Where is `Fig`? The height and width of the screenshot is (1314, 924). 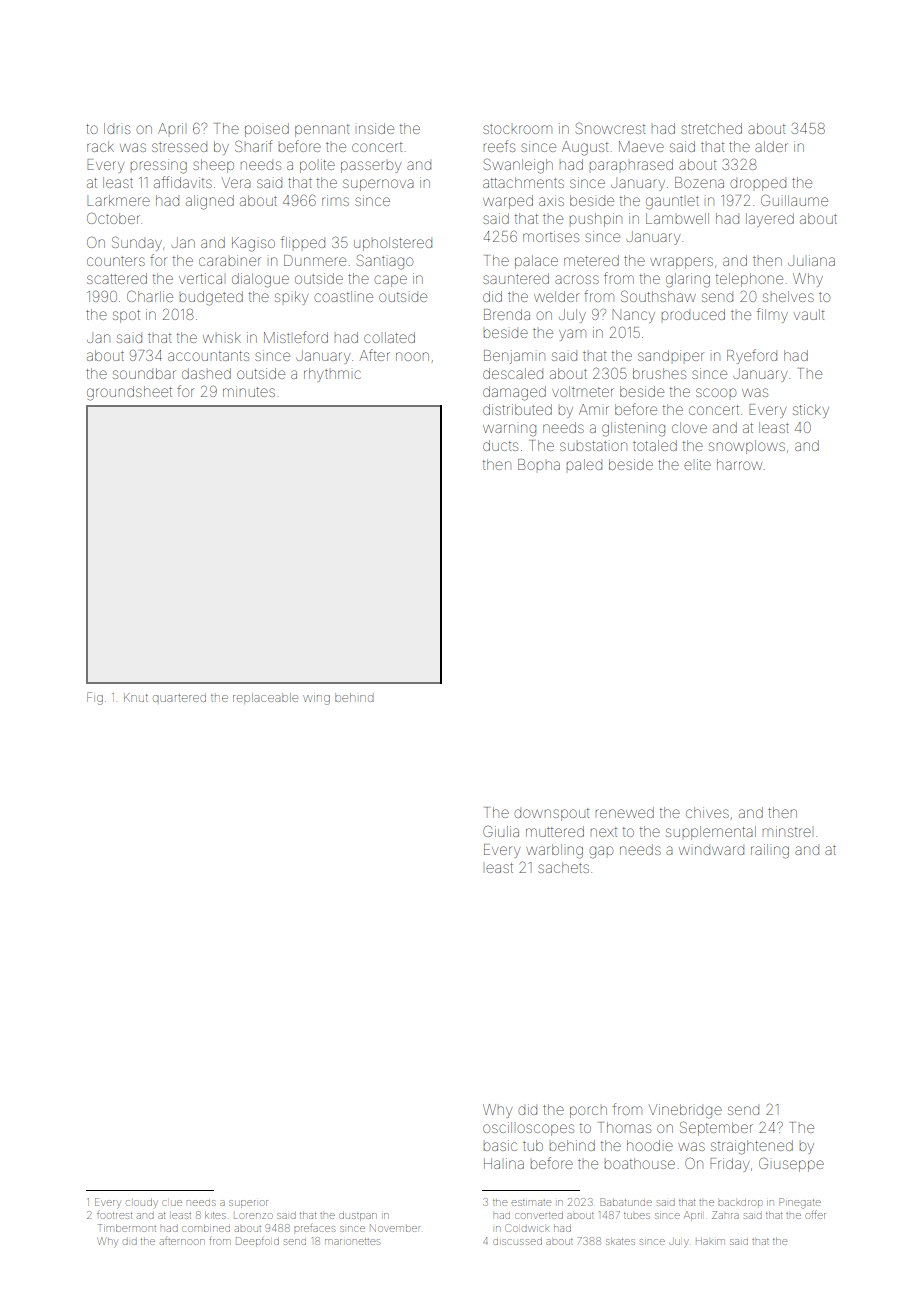 Fig is located at coordinates (95, 698).
